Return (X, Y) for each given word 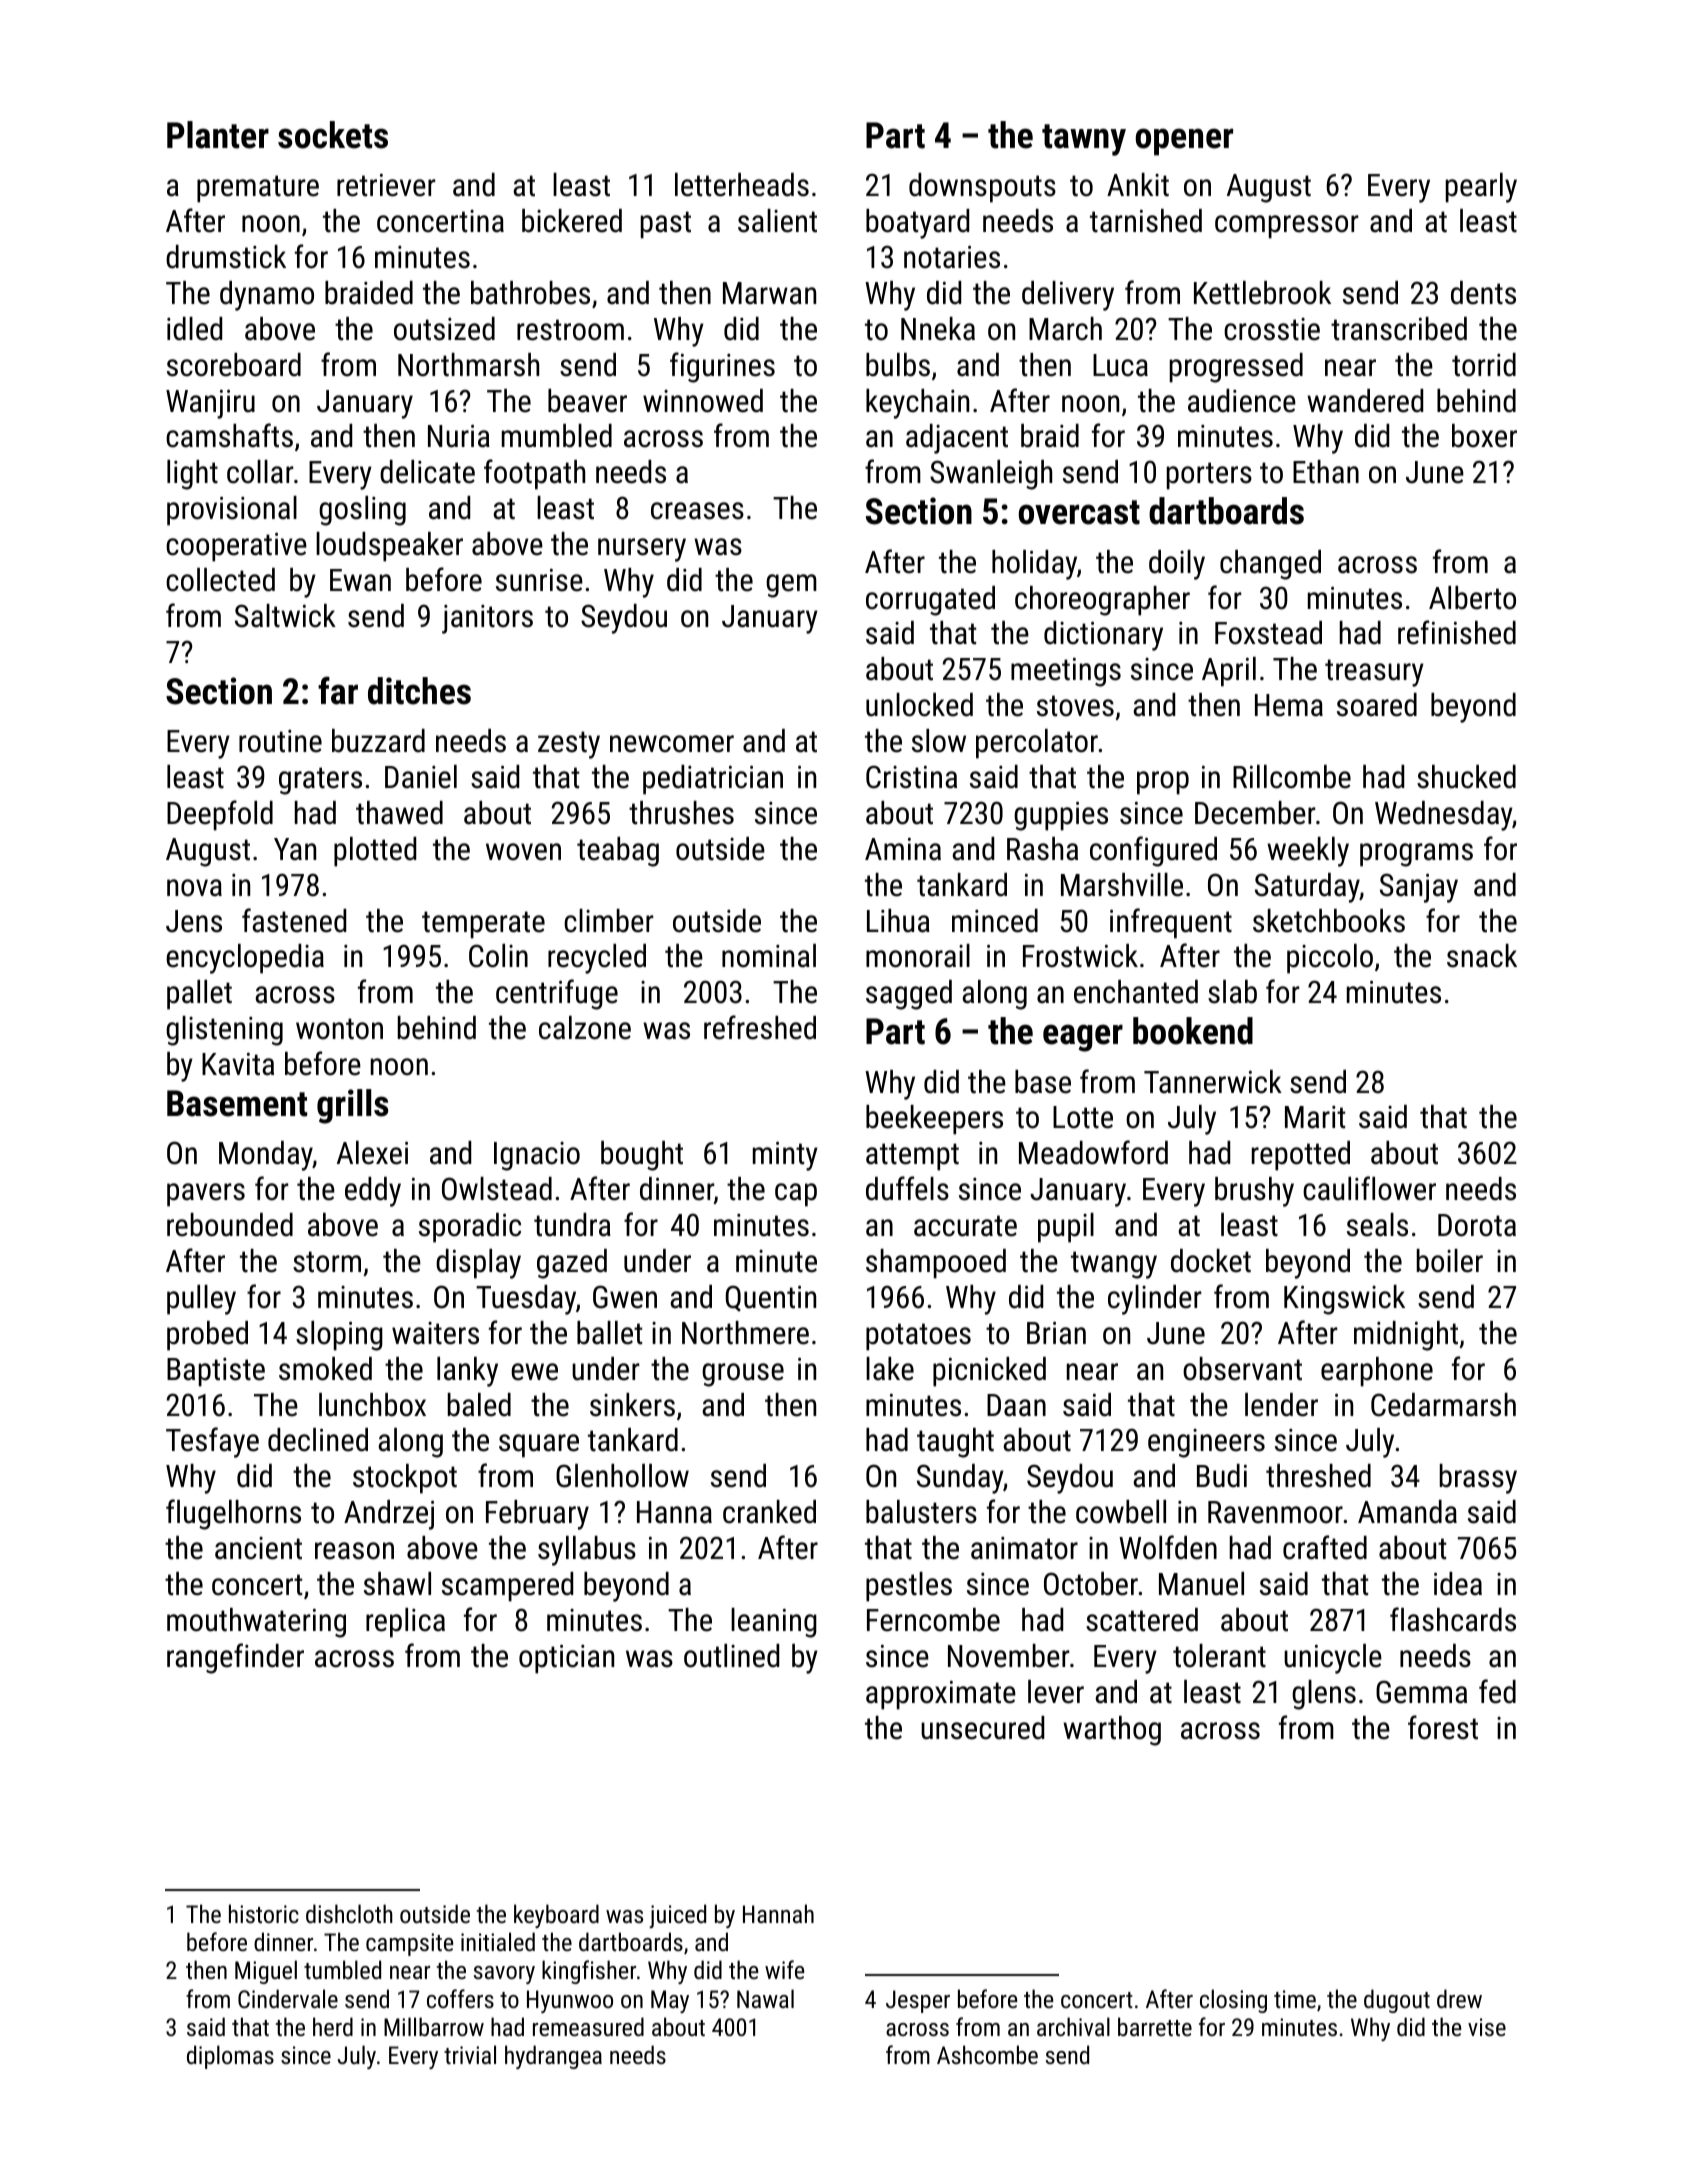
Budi (1222, 1476)
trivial (470, 2054)
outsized (444, 329)
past (666, 225)
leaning (774, 1623)
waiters (435, 1333)
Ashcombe (987, 2054)
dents (1483, 293)
